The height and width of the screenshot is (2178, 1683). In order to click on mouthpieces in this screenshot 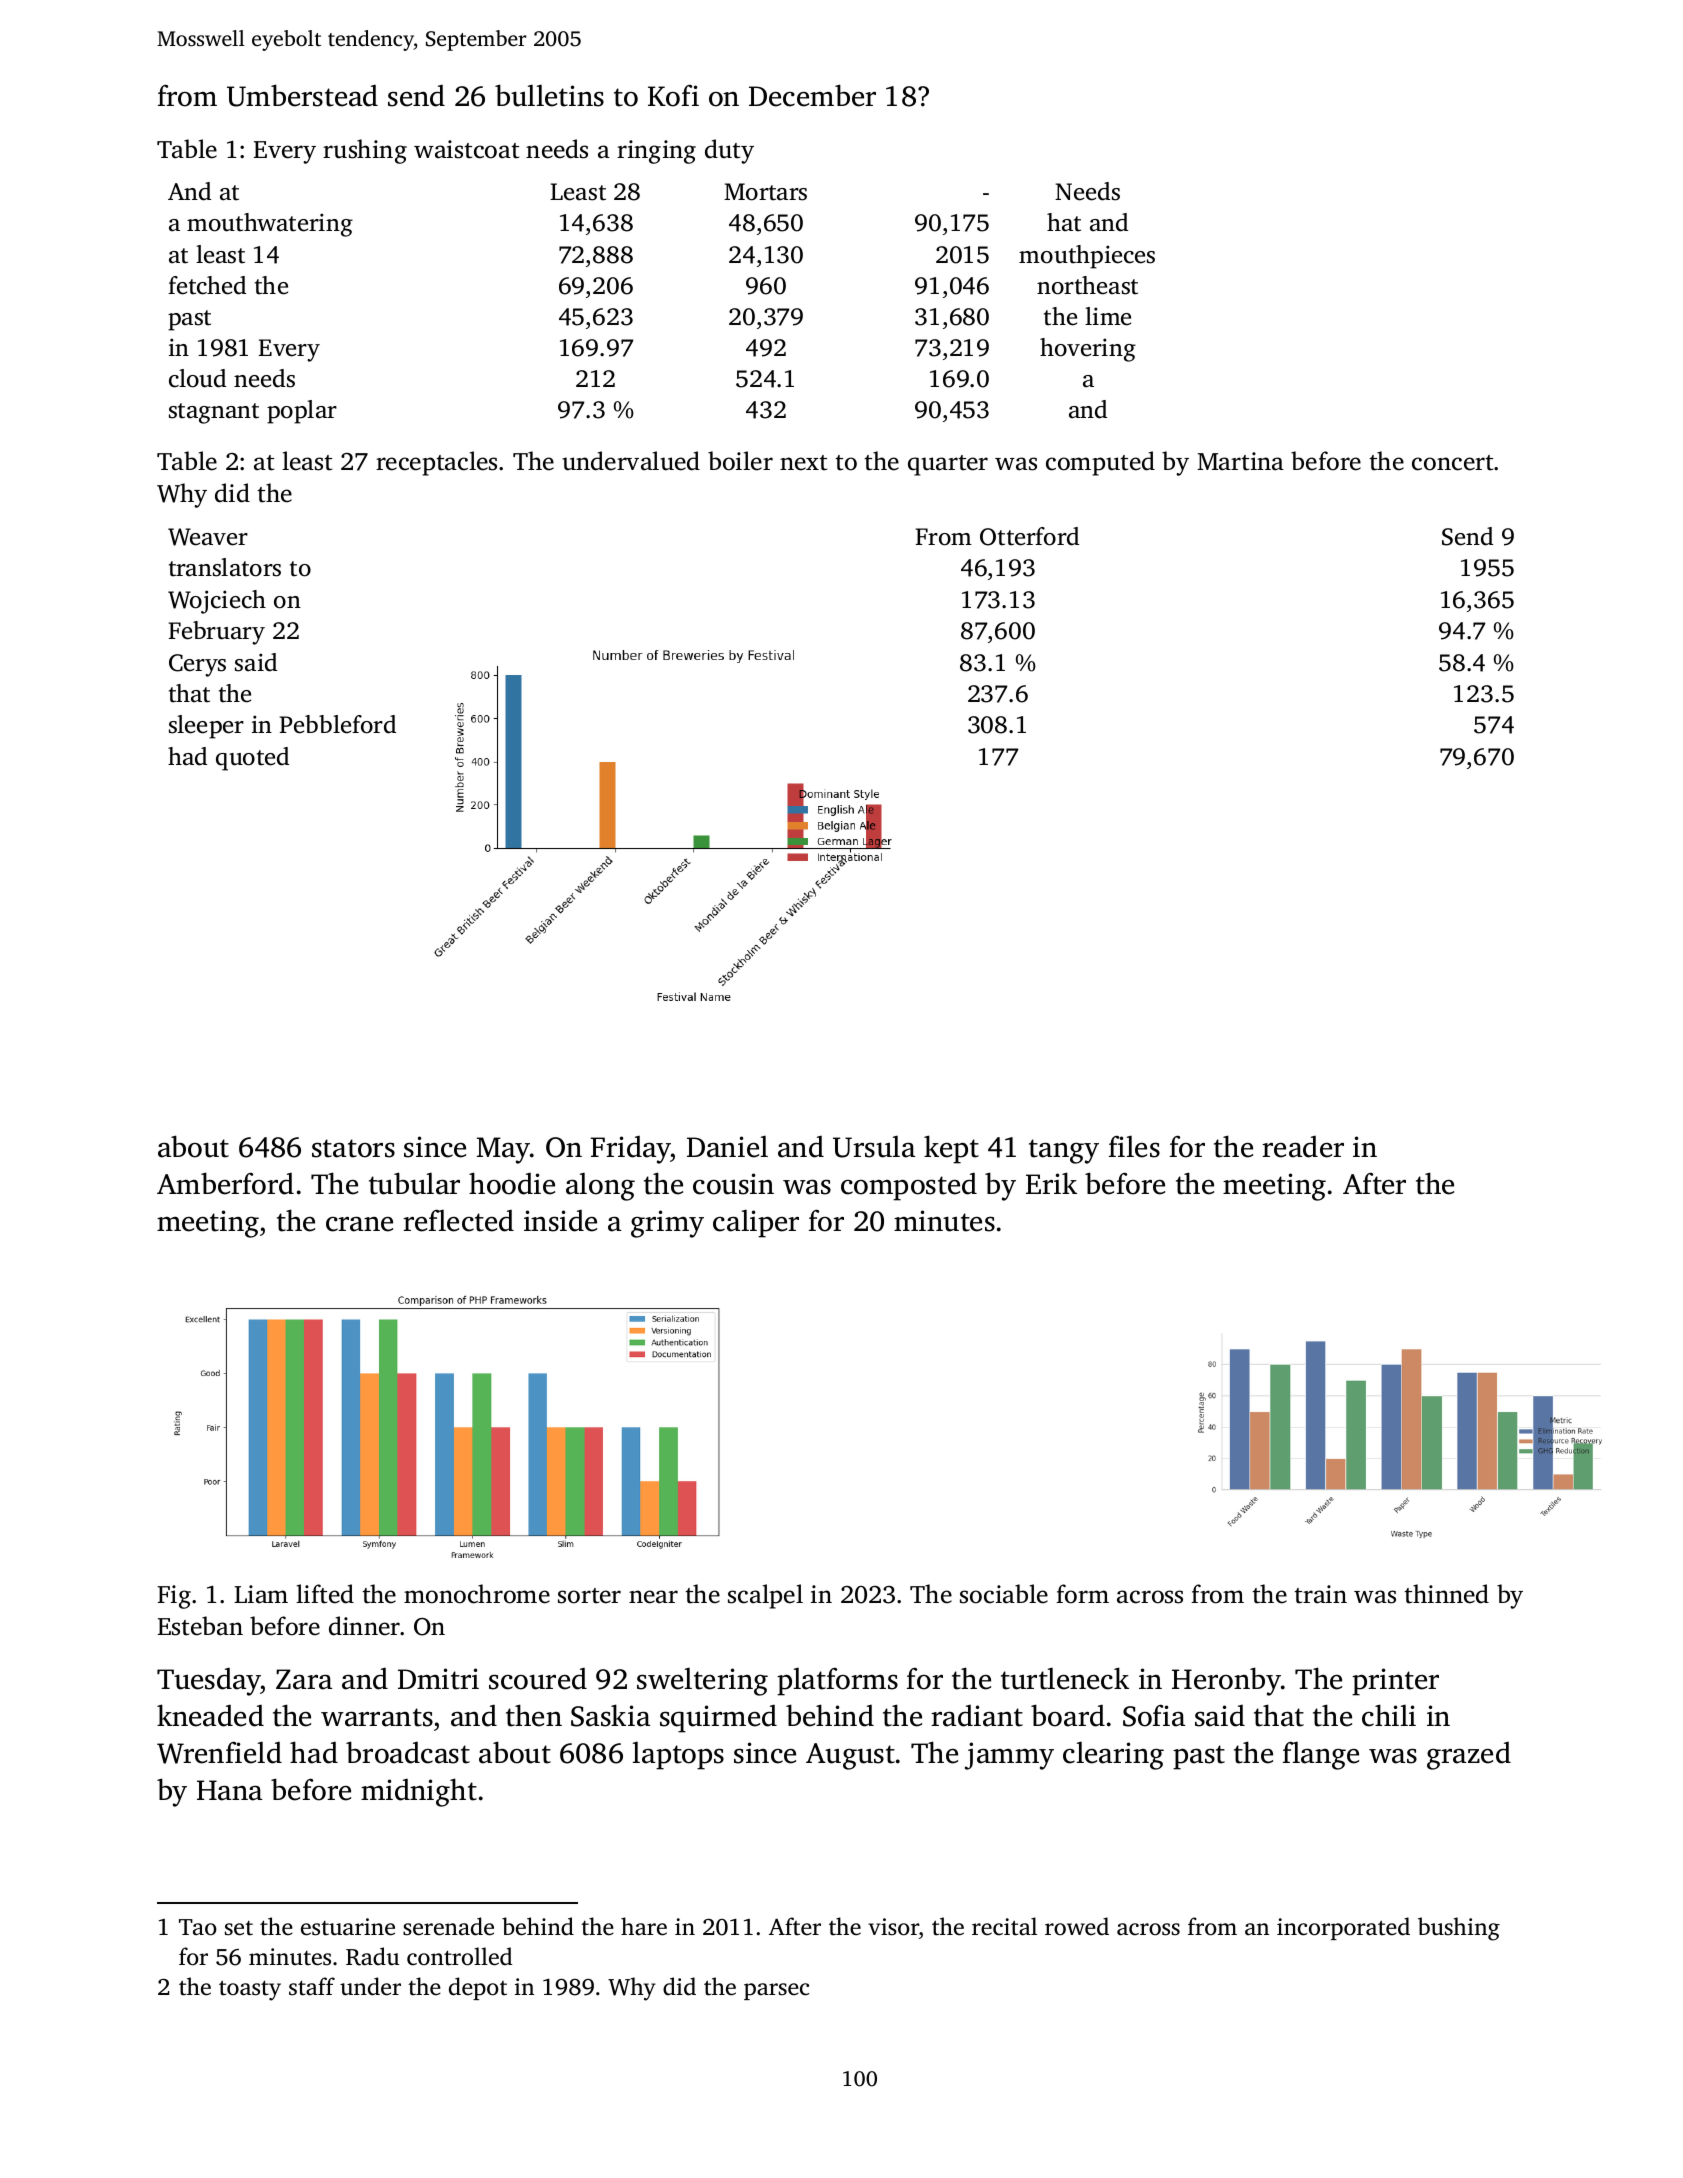, I will do `click(1087, 257)`.
